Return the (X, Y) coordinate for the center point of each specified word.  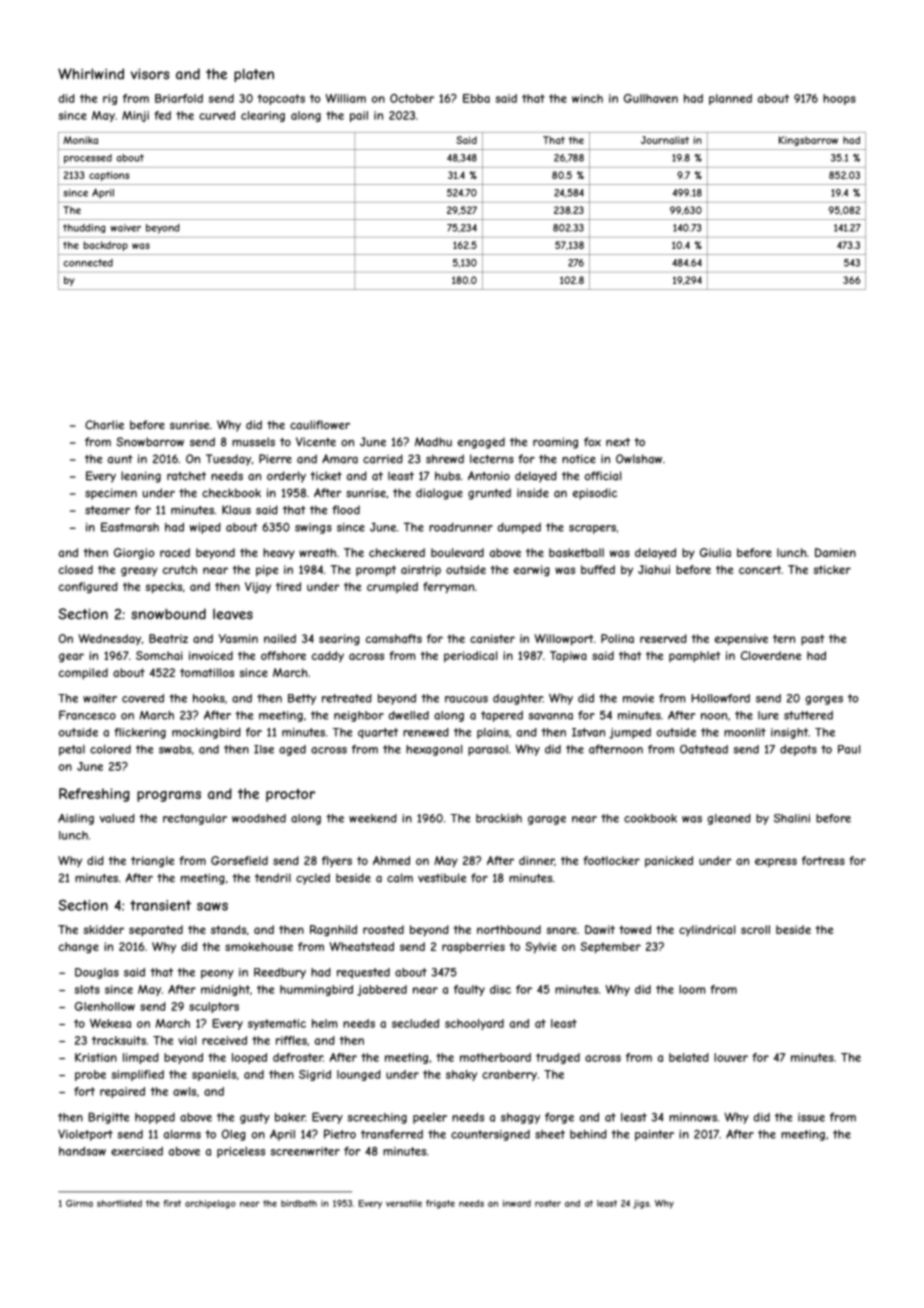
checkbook (231, 493)
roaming (555, 443)
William (345, 98)
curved (217, 115)
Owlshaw (639, 459)
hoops (839, 99)
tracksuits (119, 1040)
